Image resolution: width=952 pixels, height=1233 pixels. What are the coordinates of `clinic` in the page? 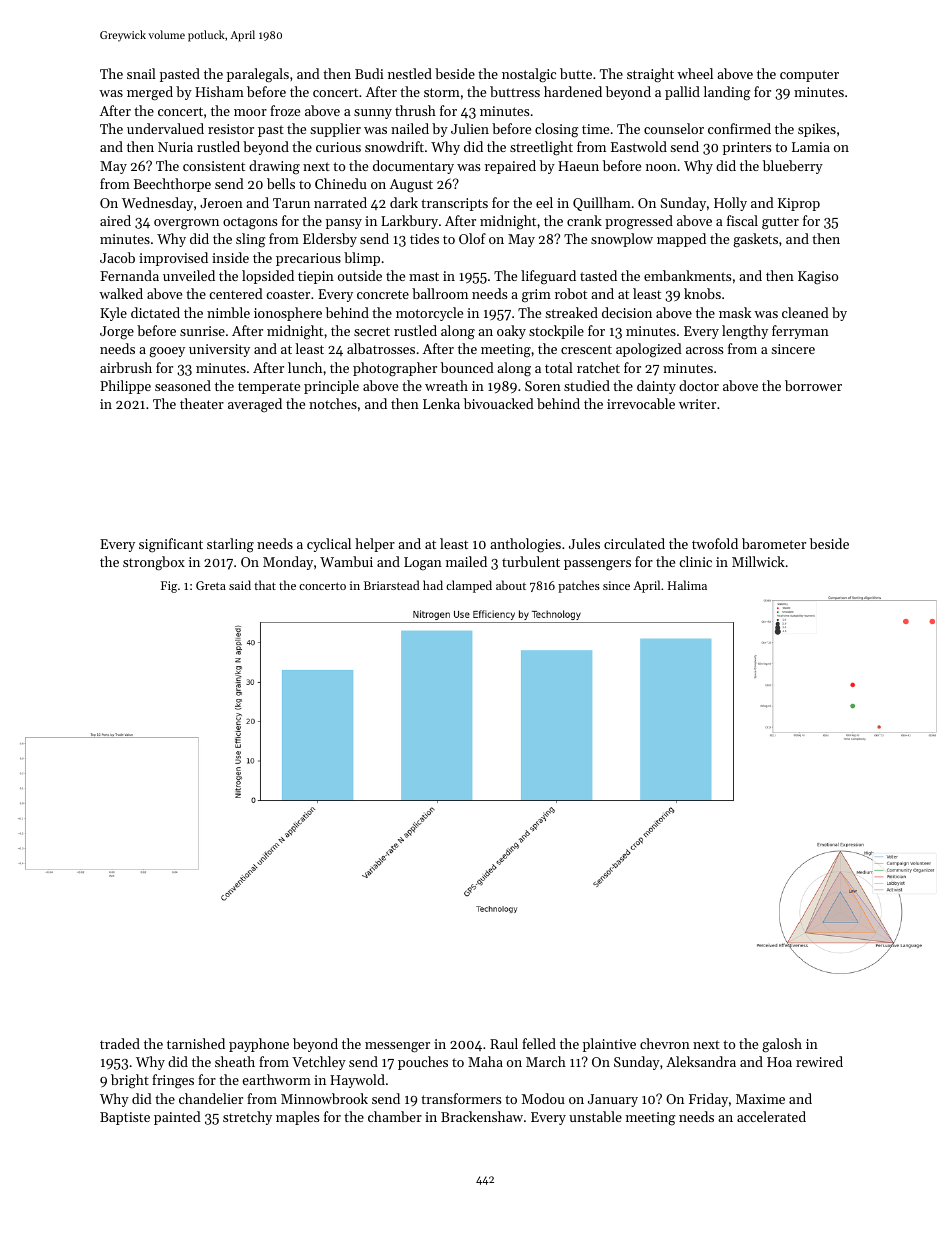 It's located at (695, 561).
